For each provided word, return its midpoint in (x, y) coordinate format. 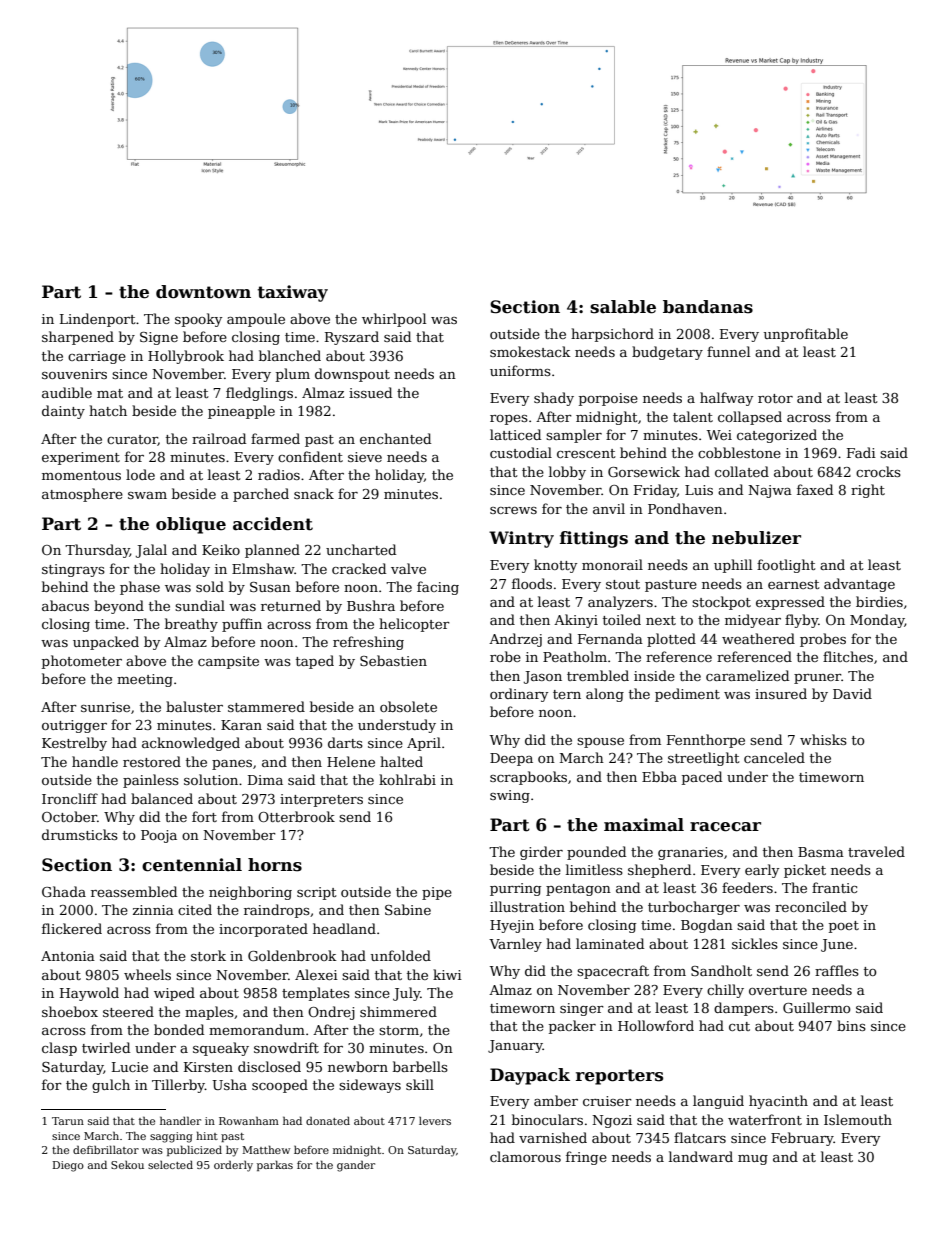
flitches (848, 656)
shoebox (70, 1011)
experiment (81, 458)
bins (851, 1025)
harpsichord (612, 335)
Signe (159, 338)
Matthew (266, 1149)
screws (513, 510)
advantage (859, 585)
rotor (775, 398)
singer (582, 1009)
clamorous (525, 1156)
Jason (543, 677)
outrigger (74, 726)
